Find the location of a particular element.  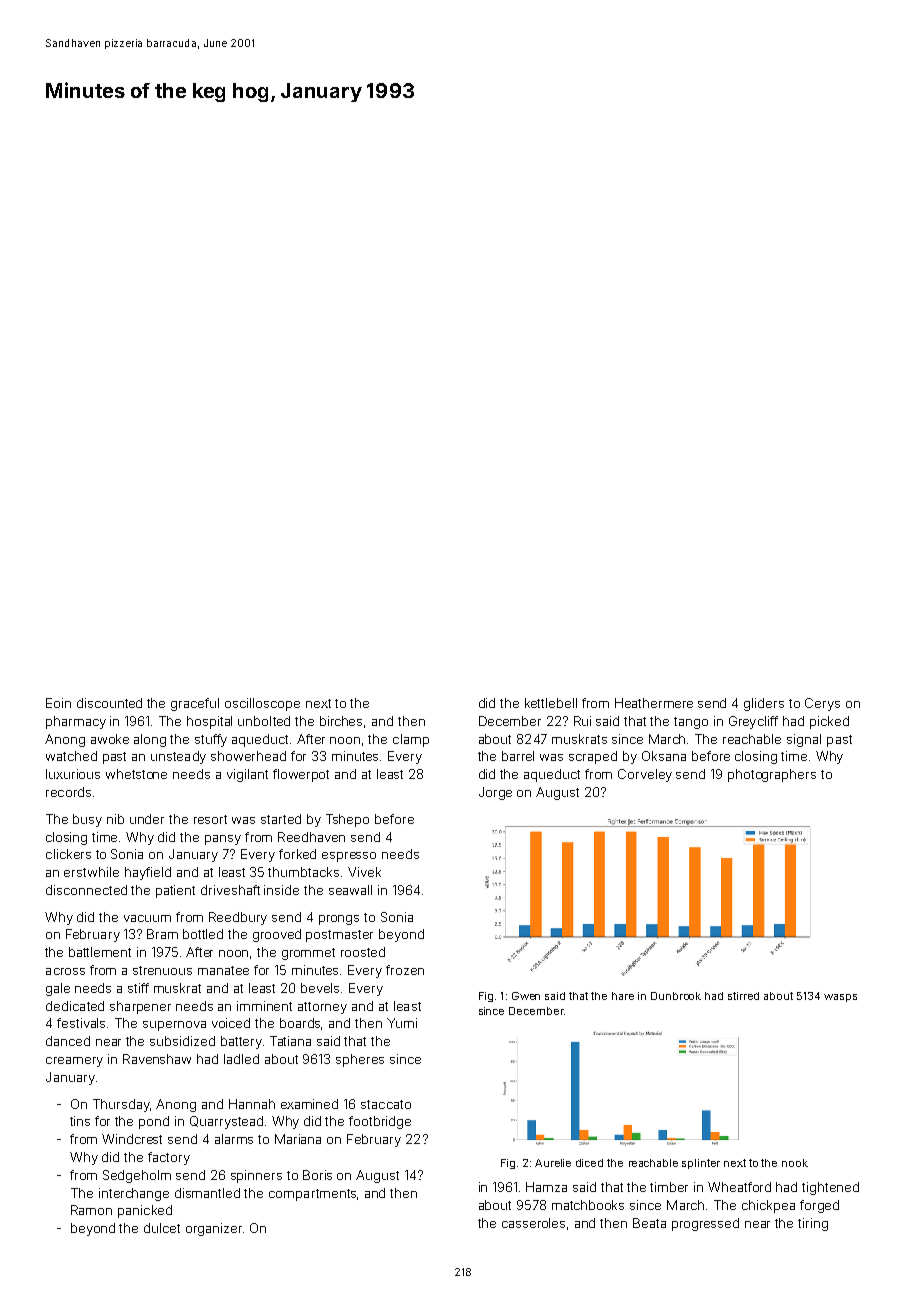

dulcet is located at coordinates (162, 1228).
